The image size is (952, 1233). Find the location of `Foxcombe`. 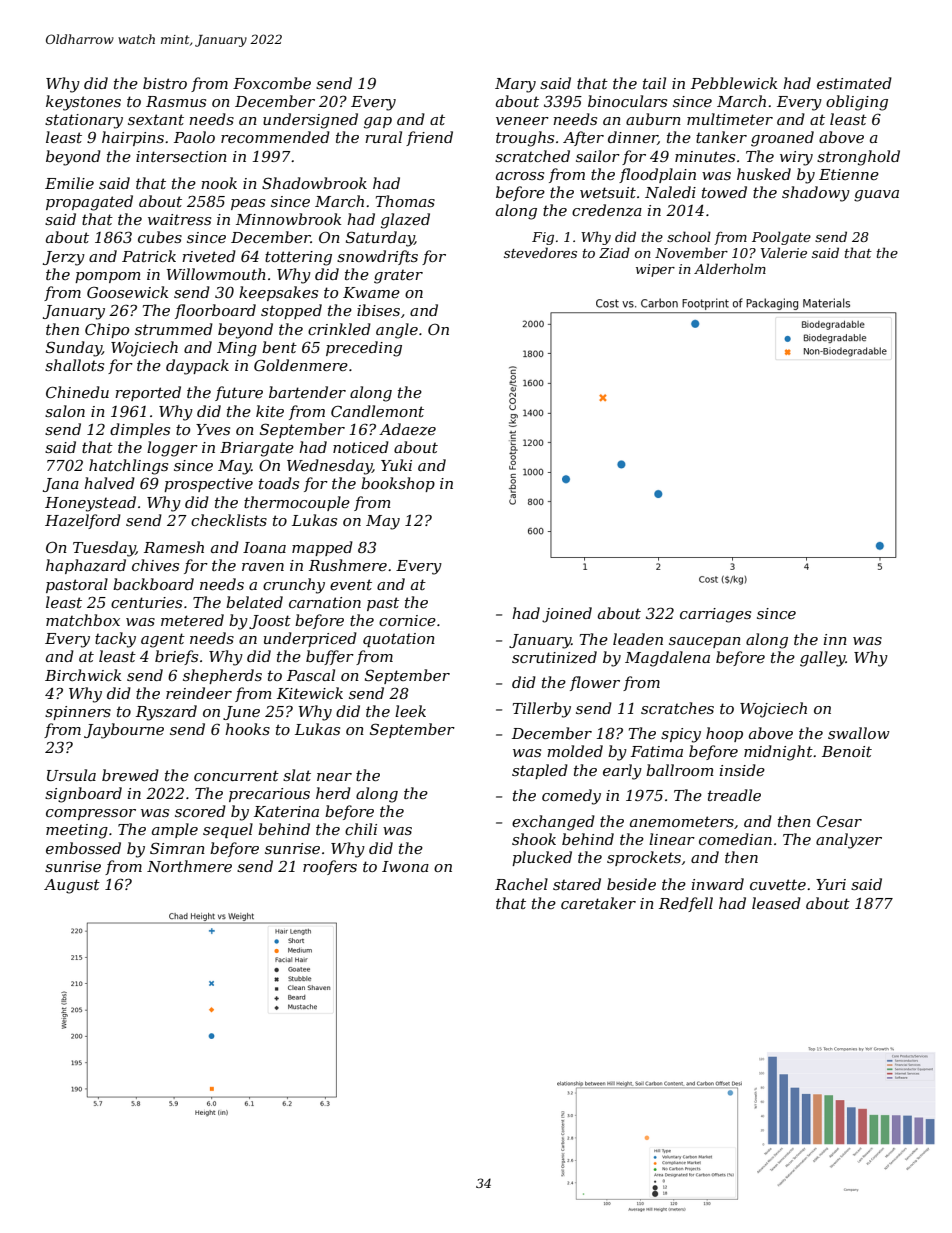

Foxcombe is located at coordinates (272, 83).
